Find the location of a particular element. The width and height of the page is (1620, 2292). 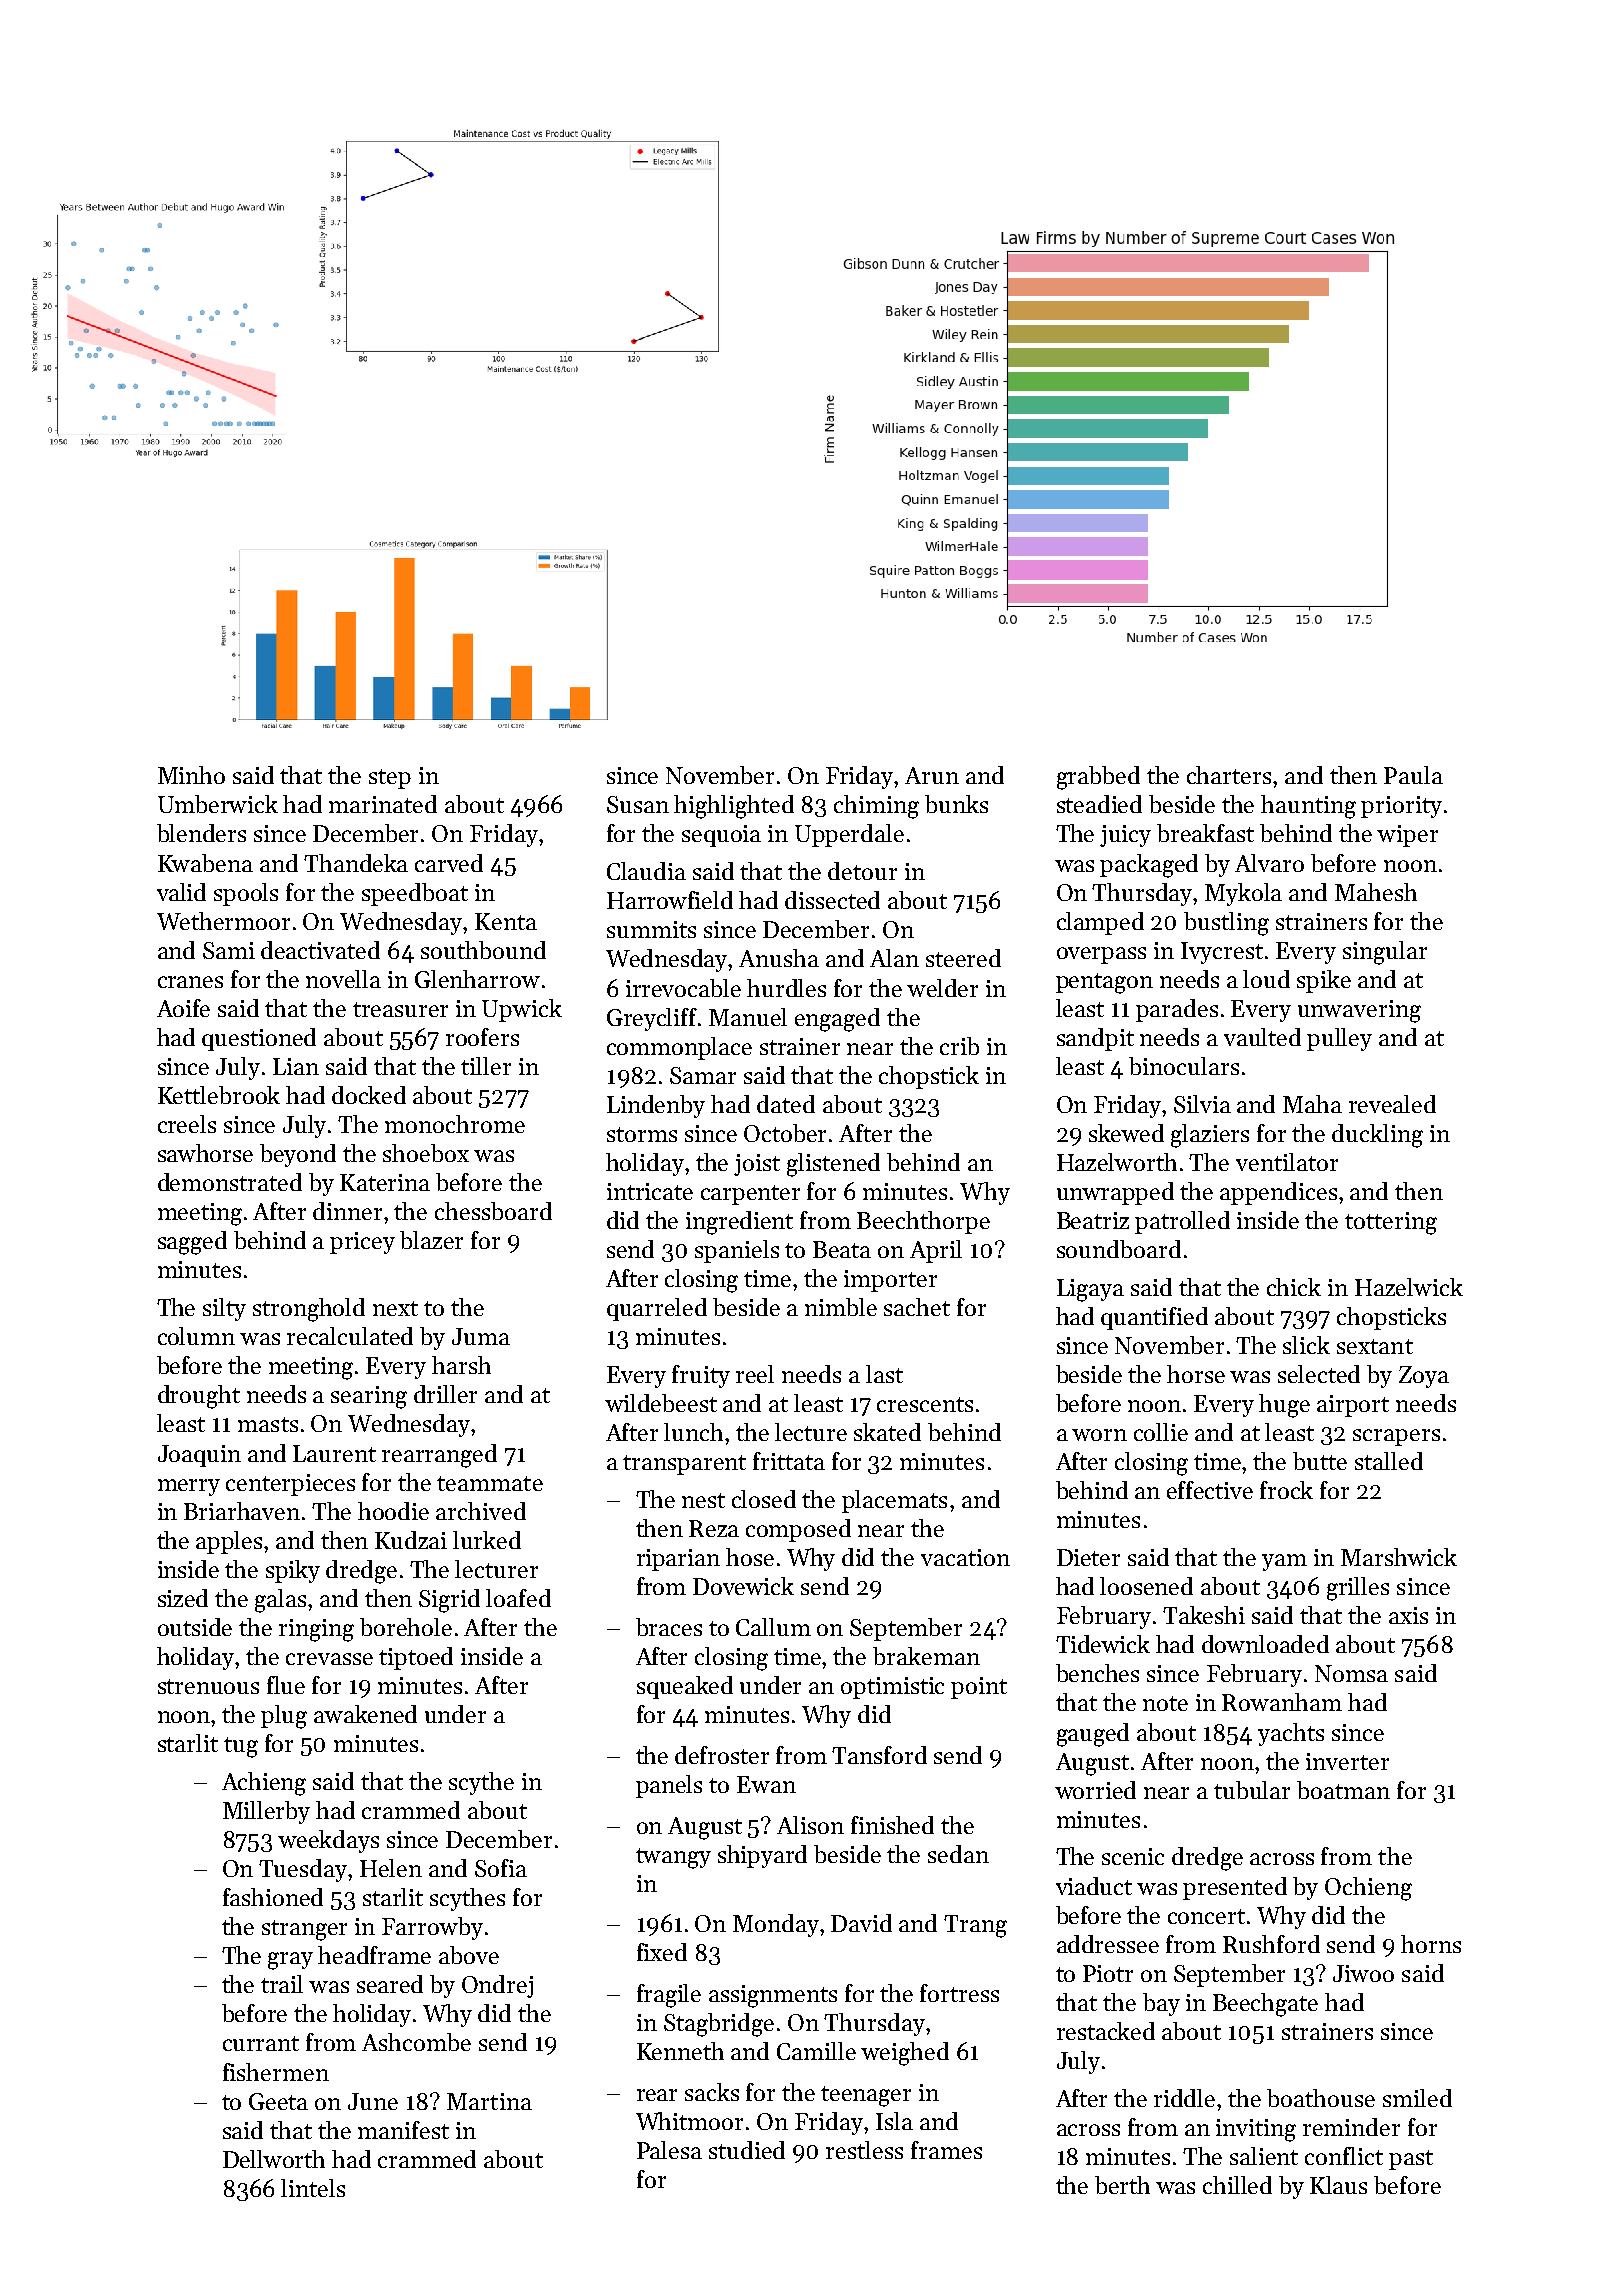

viaduct is located at coordinates (1094, 1886).
